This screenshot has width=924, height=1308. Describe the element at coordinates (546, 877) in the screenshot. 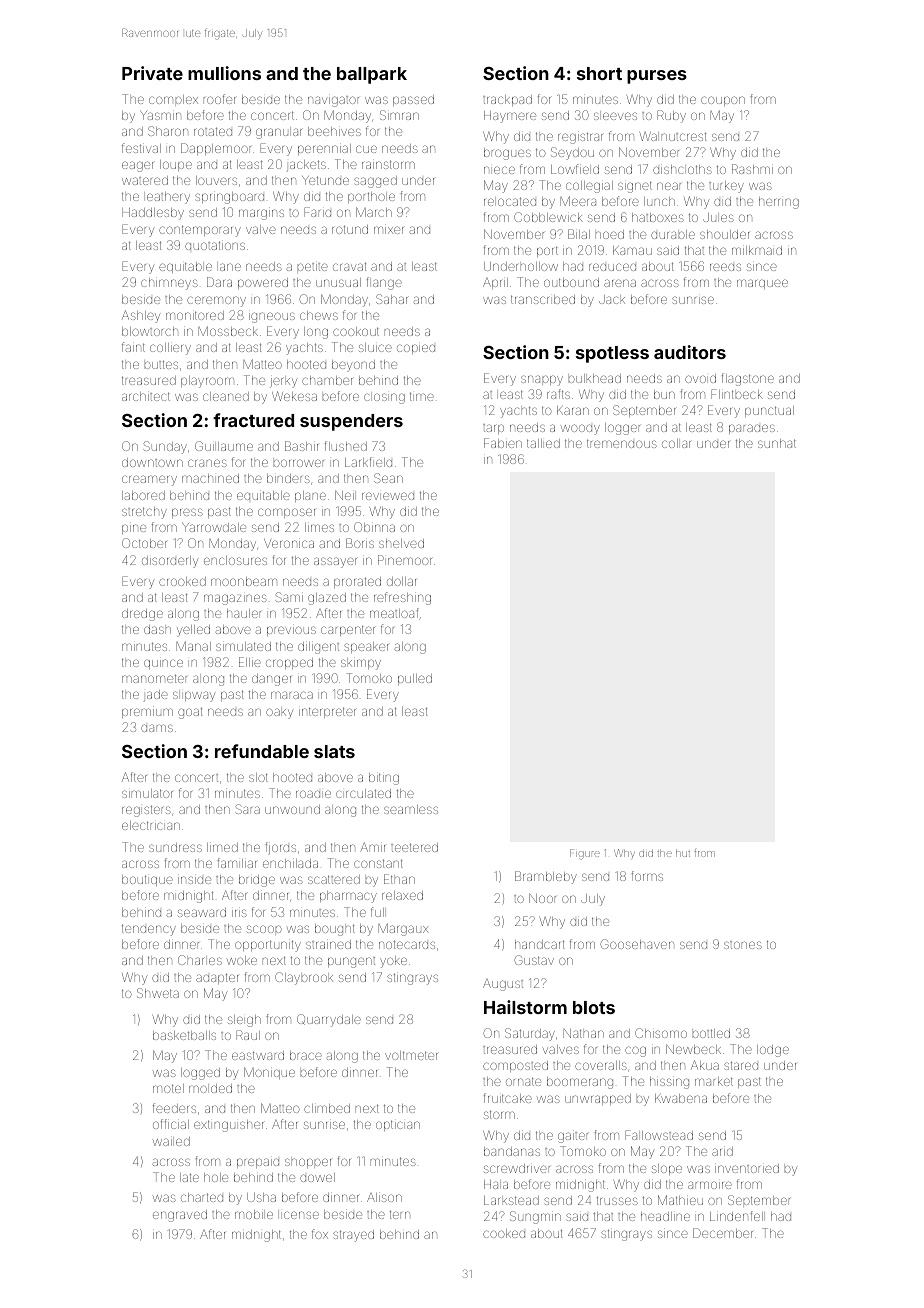

I see `Brambleby` at that location.
